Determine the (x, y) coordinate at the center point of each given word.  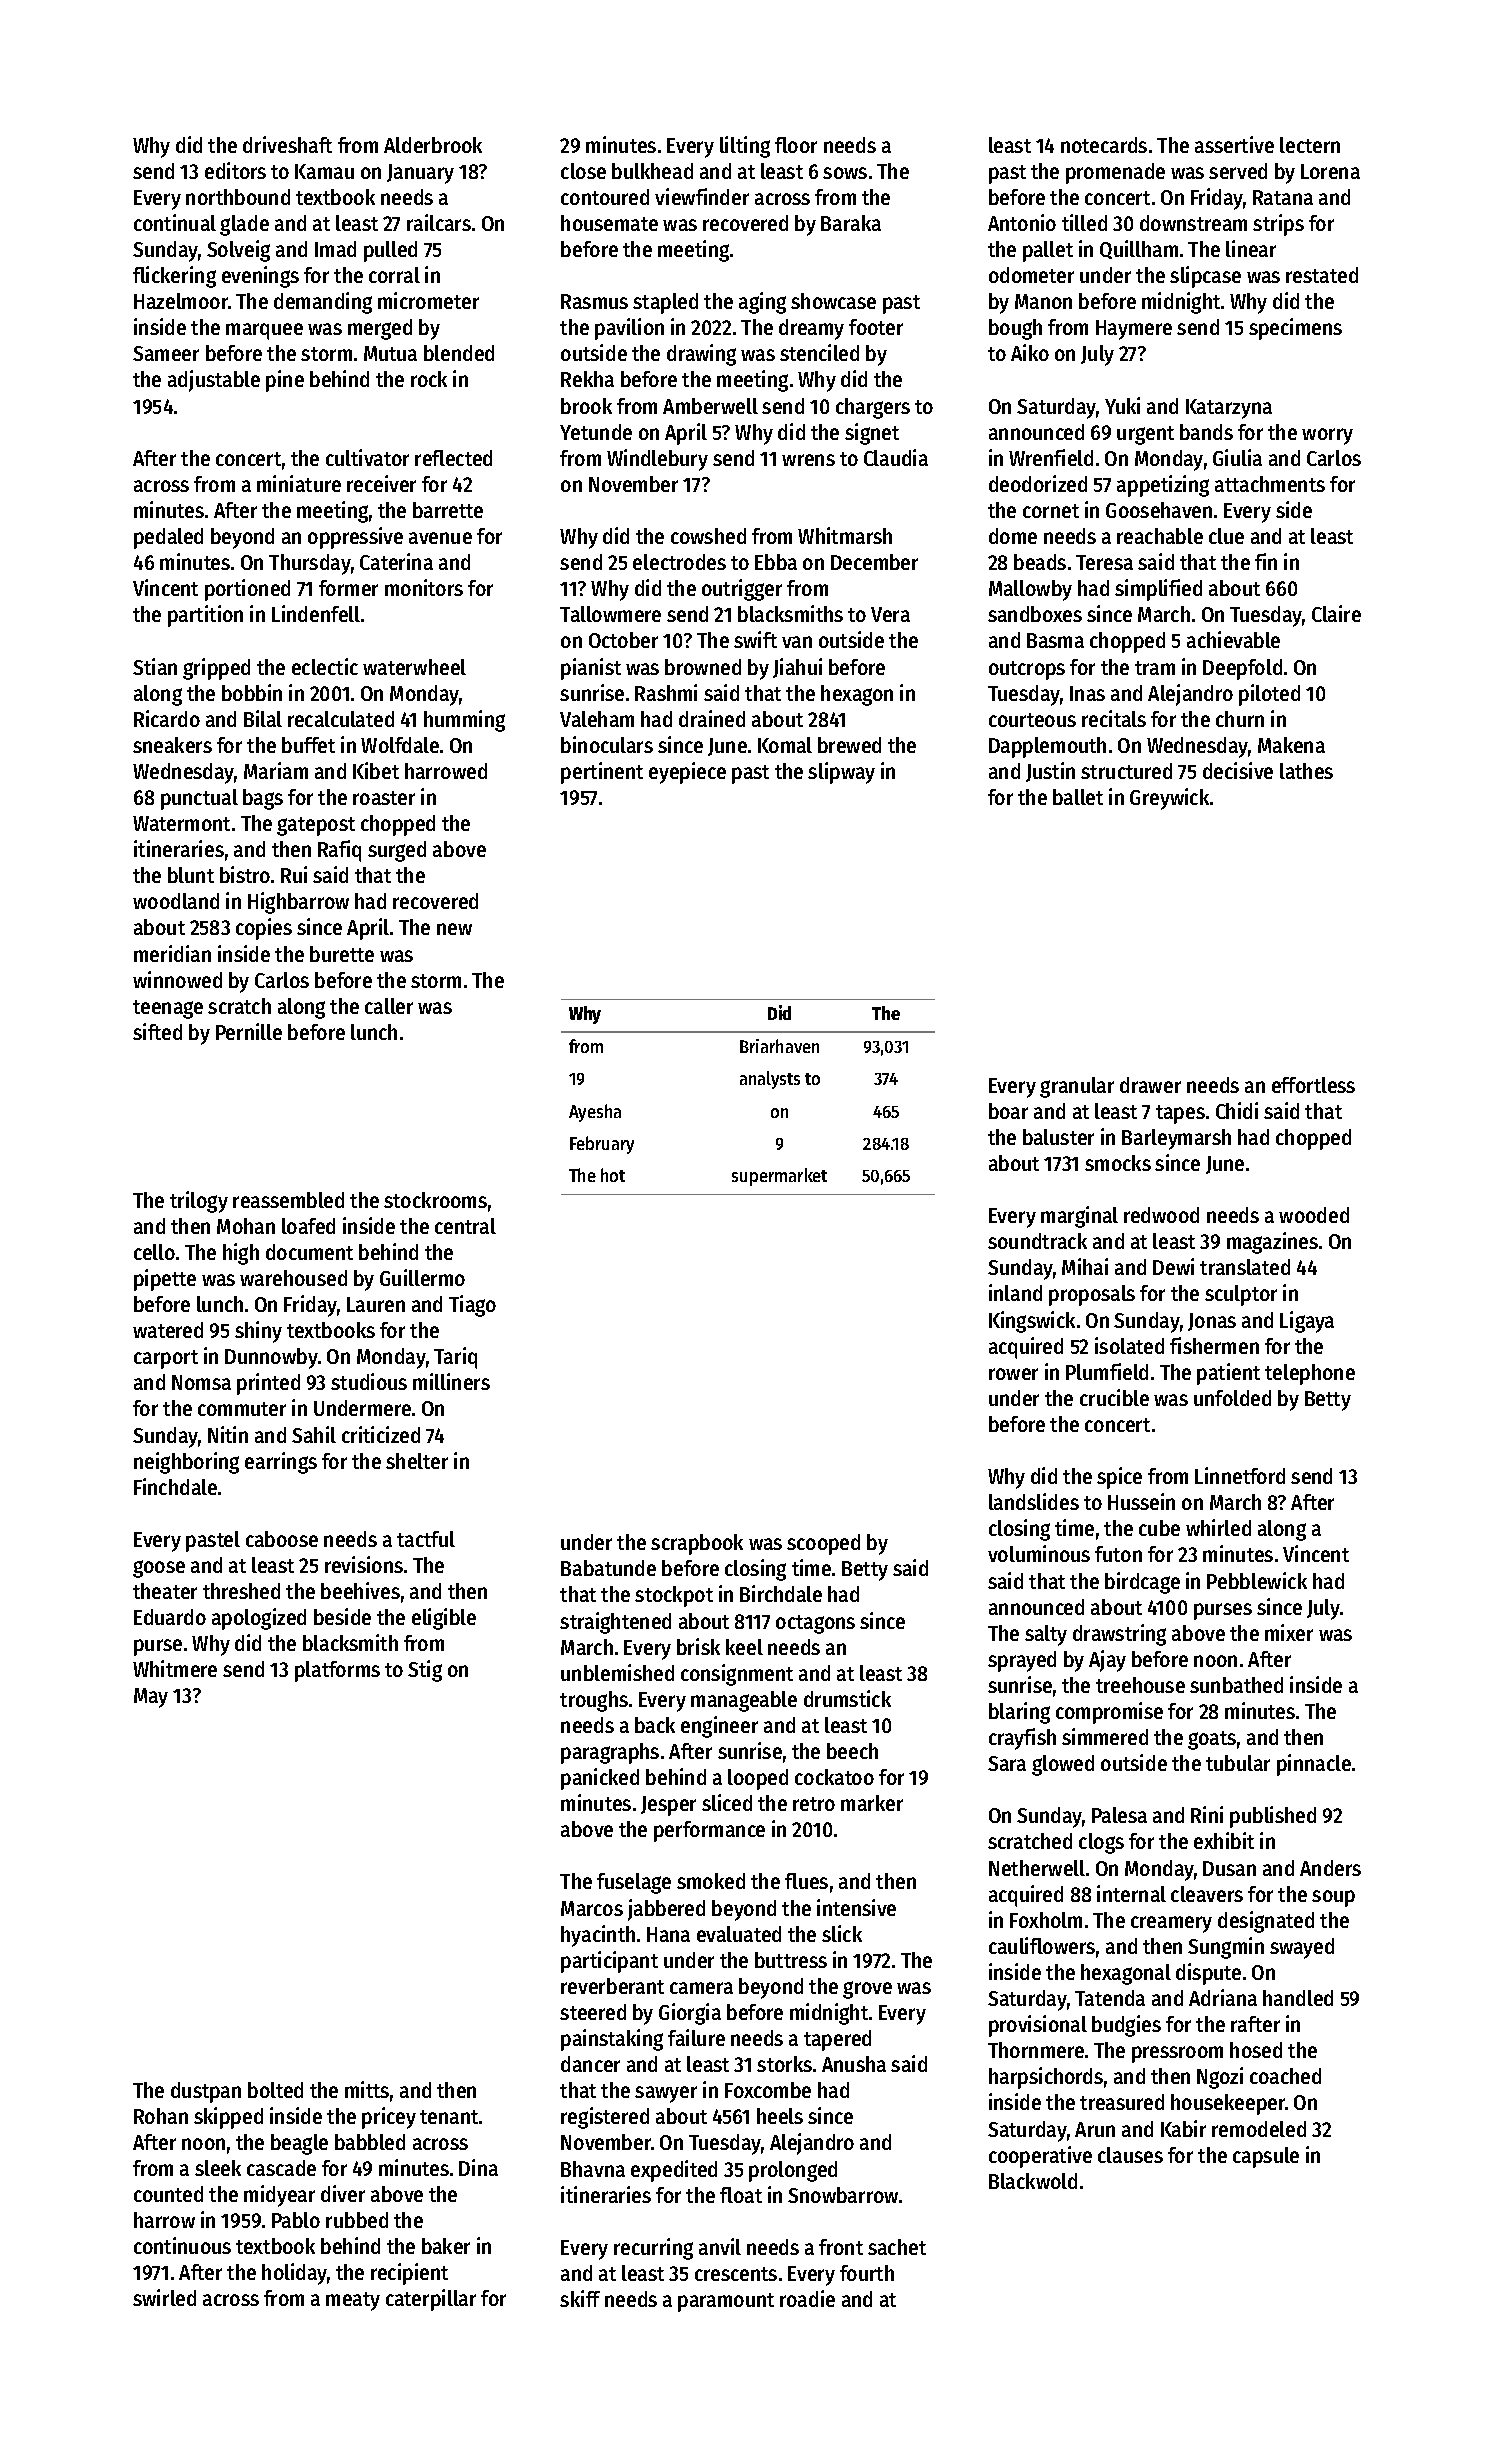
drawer (1150, 1085)
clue (1226, 536)
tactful (426, 1539)
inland (1015, 1292)
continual (175, 222)
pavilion (629, 329)
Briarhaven (779, 1046)
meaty (353, 2301)
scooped (823, 1544)
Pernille (249, 1031)
